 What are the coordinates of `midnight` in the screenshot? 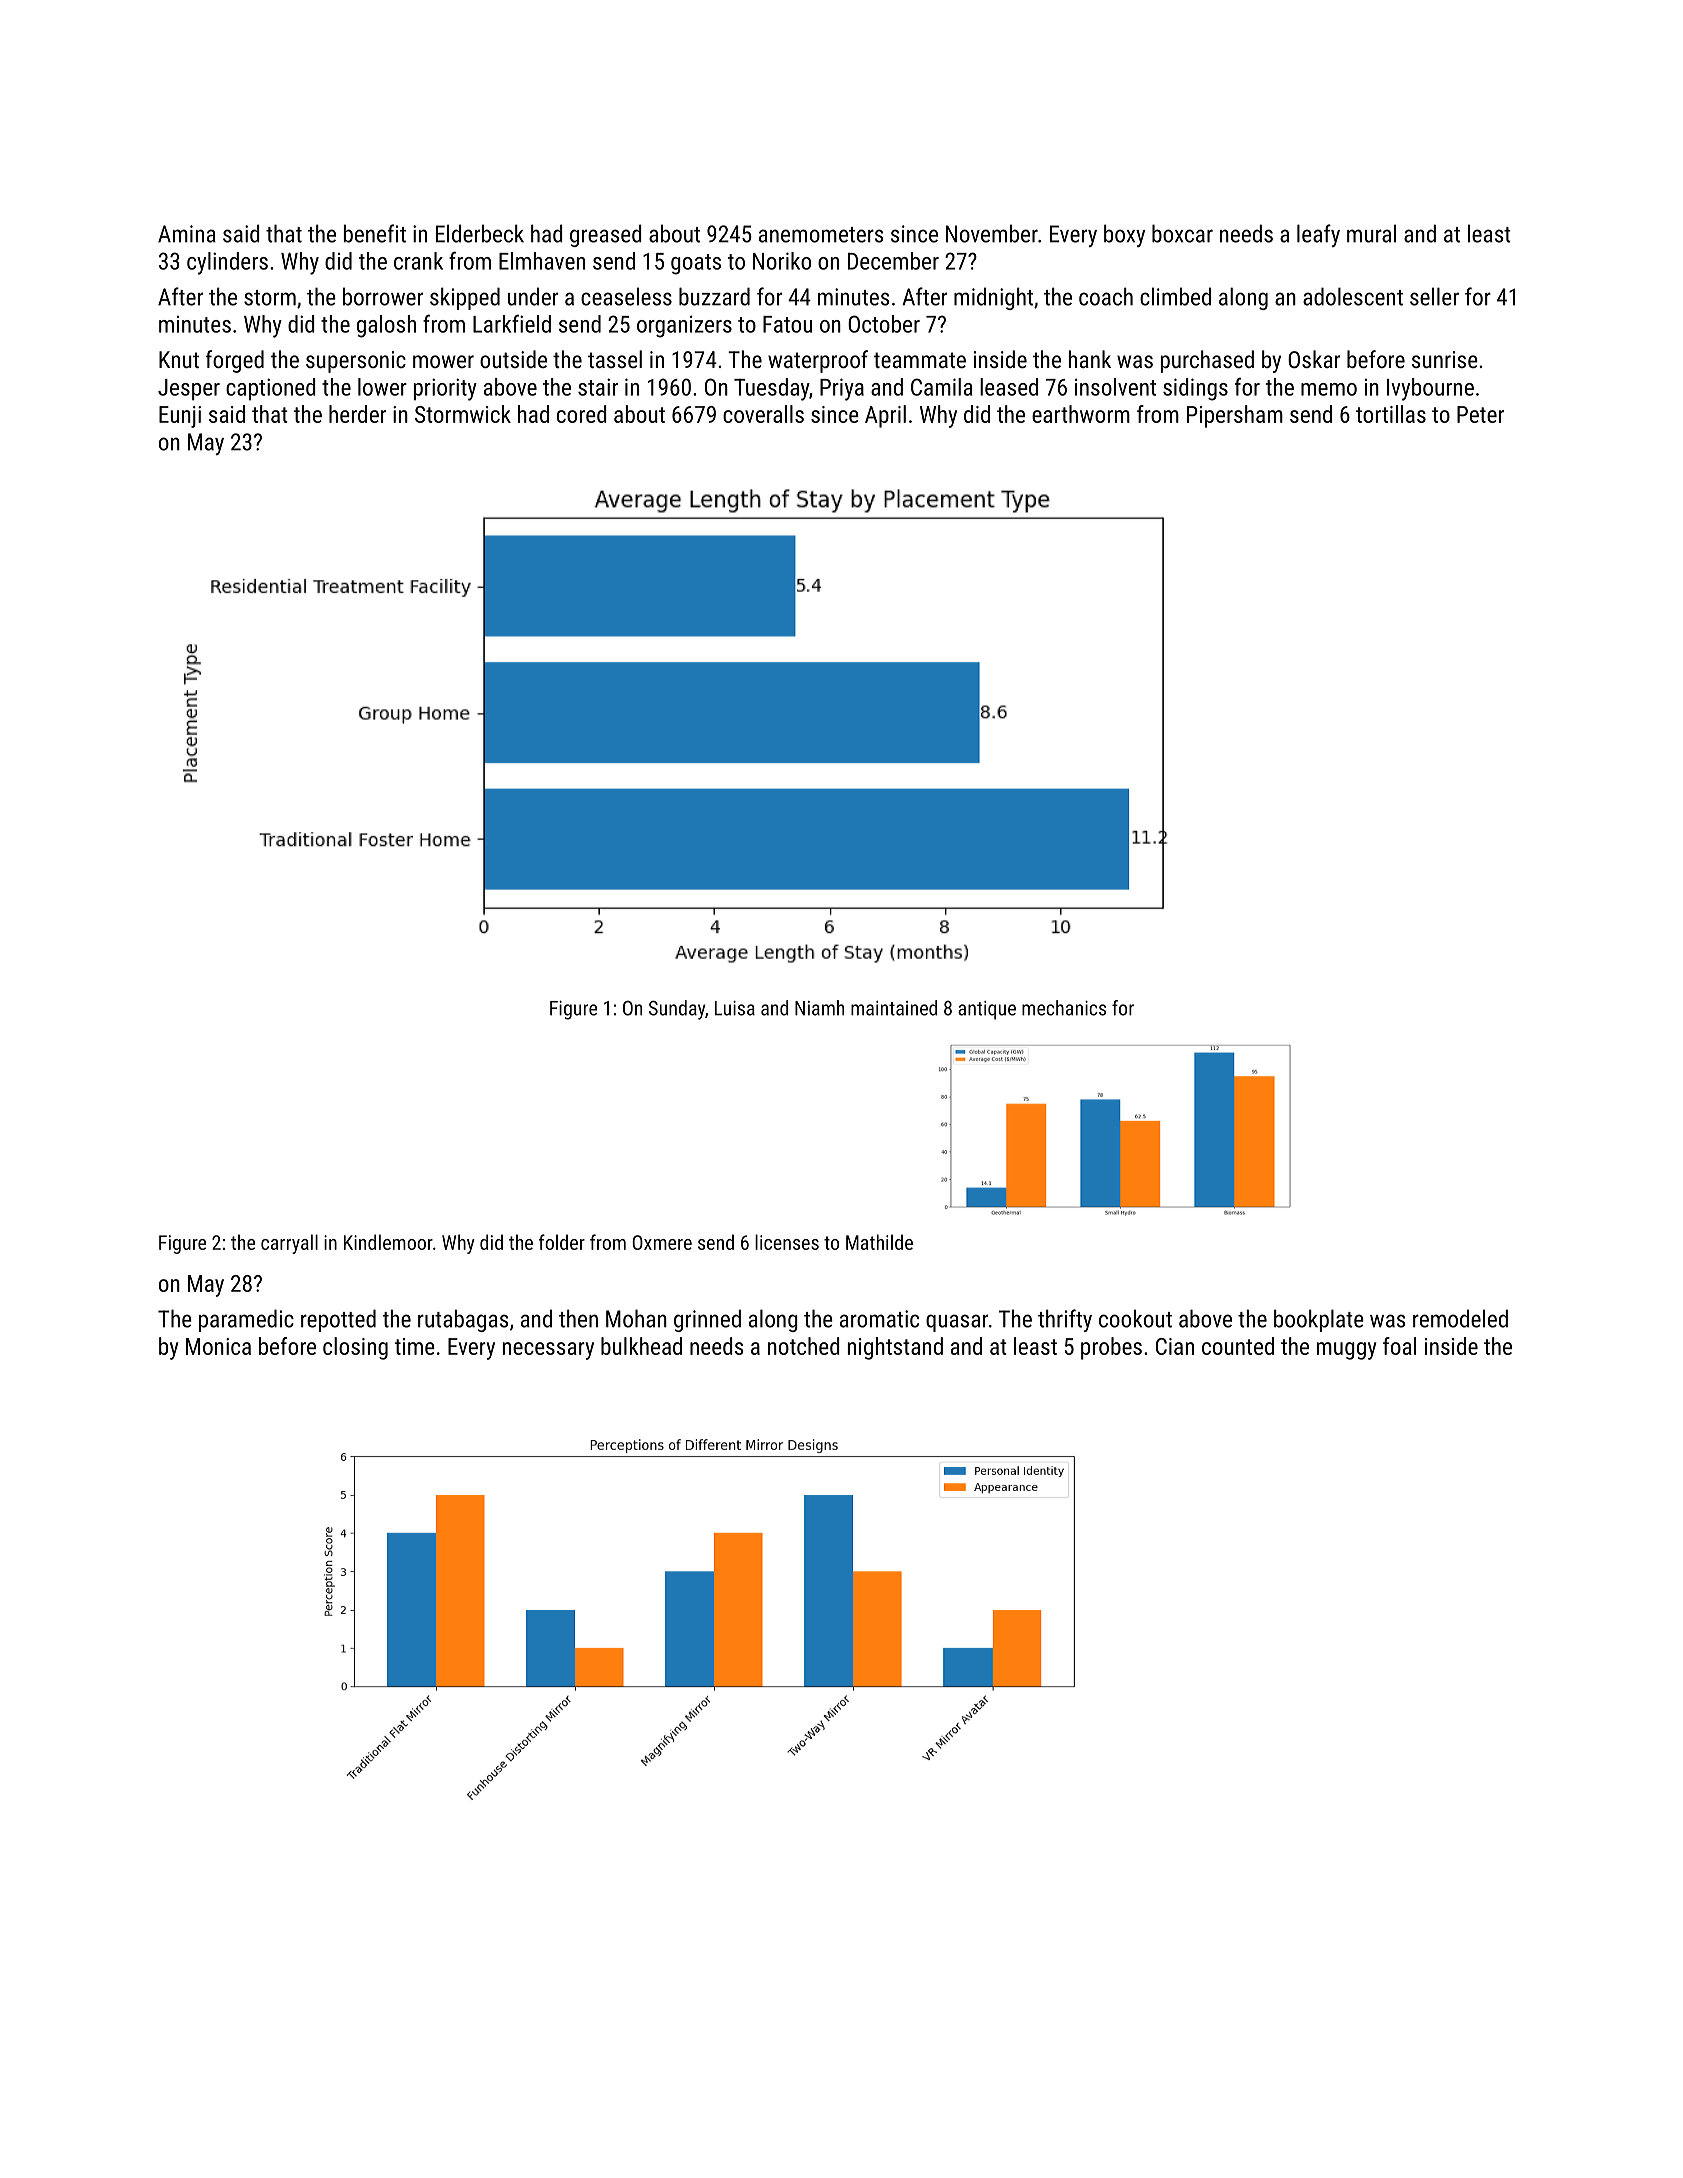 It's located at (993, 298).
